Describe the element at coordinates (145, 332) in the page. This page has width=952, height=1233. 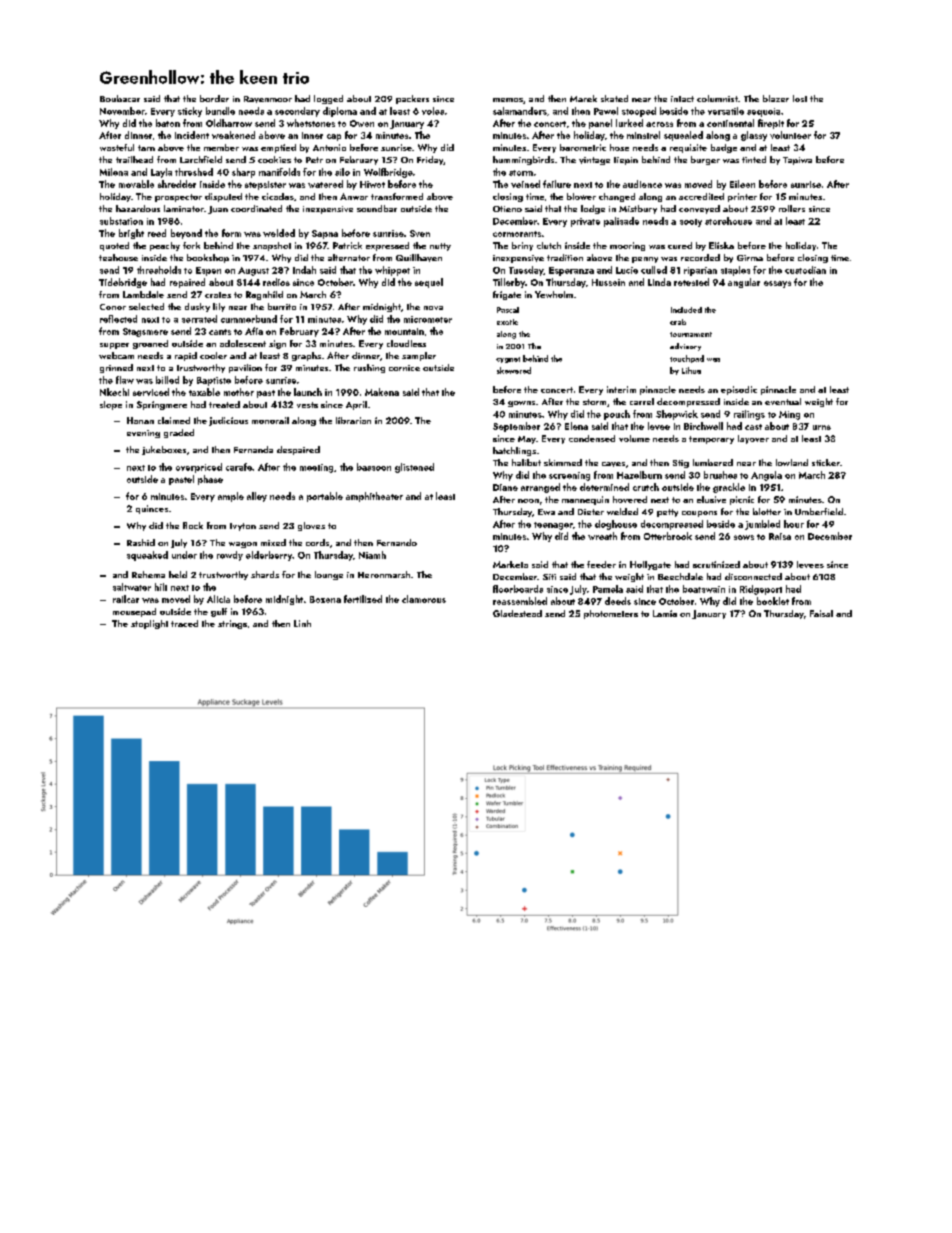
I see `Stagsmere` at that location.
